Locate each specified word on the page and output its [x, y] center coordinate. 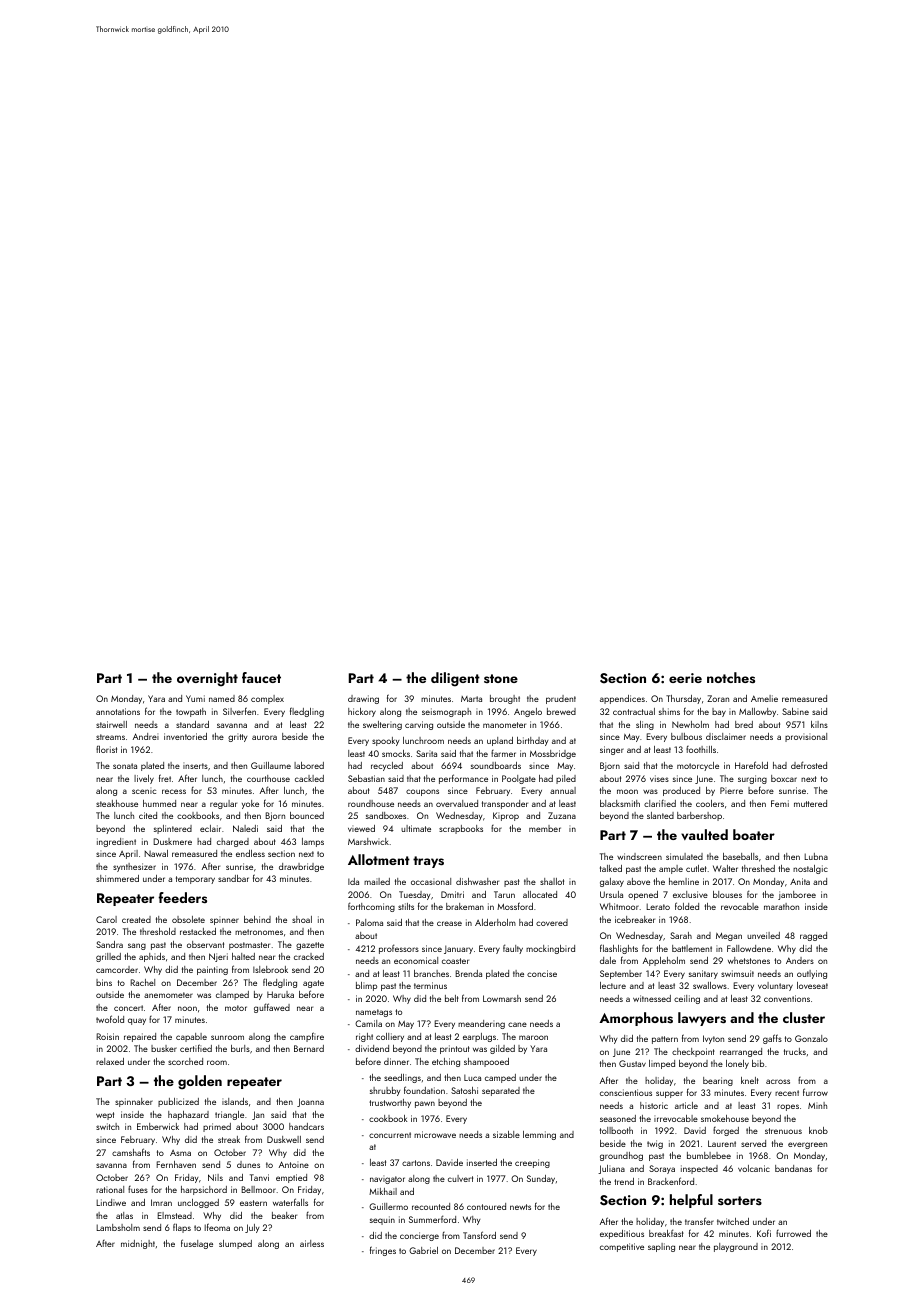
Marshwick [368, 841]
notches [731, 677]
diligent [455, 679]
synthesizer [134, 867]
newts [520, 1207]
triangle [229, 1115]
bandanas [793, 1168]
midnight [138, 1244]
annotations [118, 711]
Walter [725, 868]
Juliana [611, 1169]
